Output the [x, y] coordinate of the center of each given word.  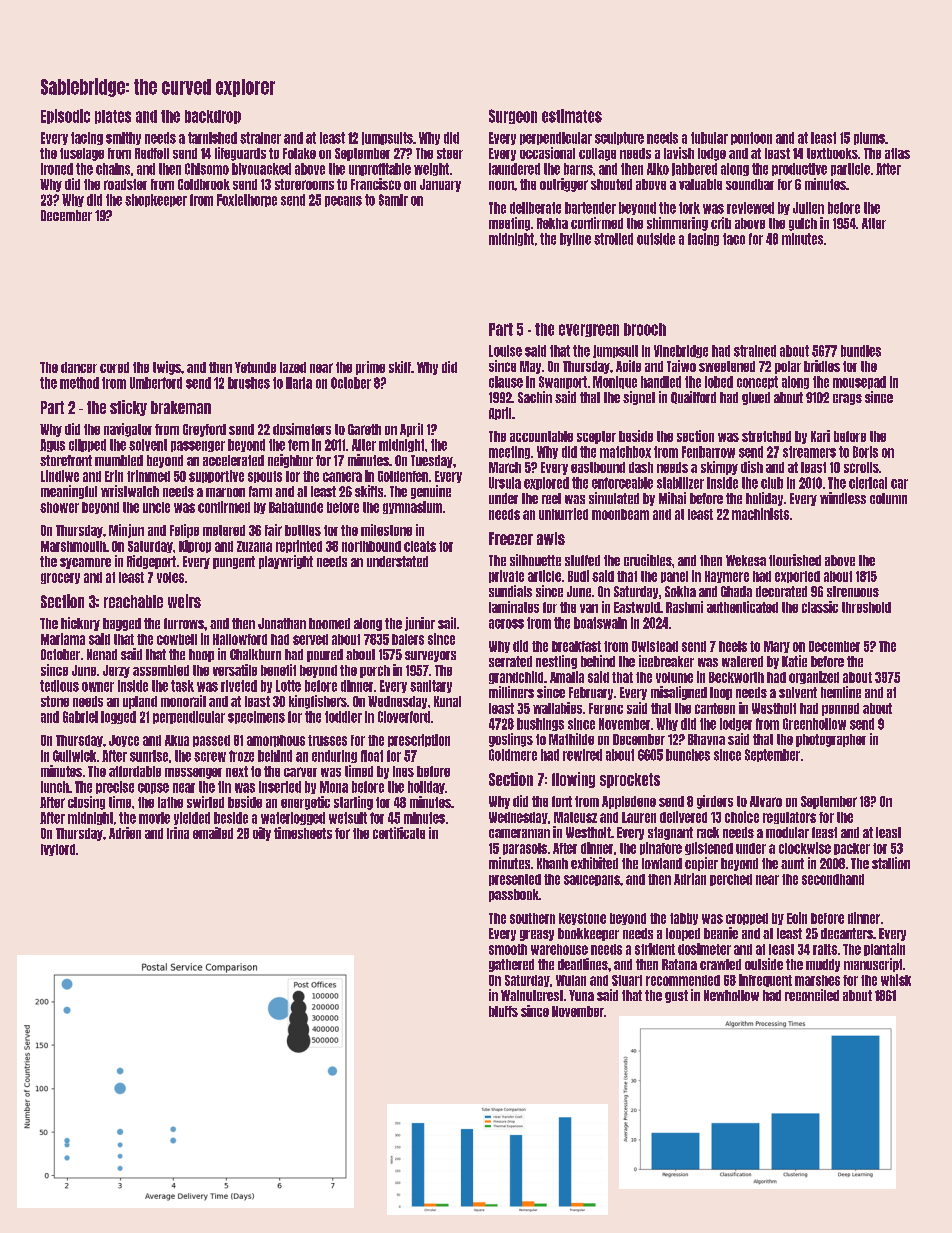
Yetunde [255, 367]
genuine [431, 492]
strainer [260, 138]
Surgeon [513, 116]
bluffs [503, 1011]
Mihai [672, 498]
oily [262, 834]
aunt [792, 863]
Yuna [581, 995]
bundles [861, 351]
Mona [334, 787]
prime [370, 368]
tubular [709, 138]
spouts [265, 477]
